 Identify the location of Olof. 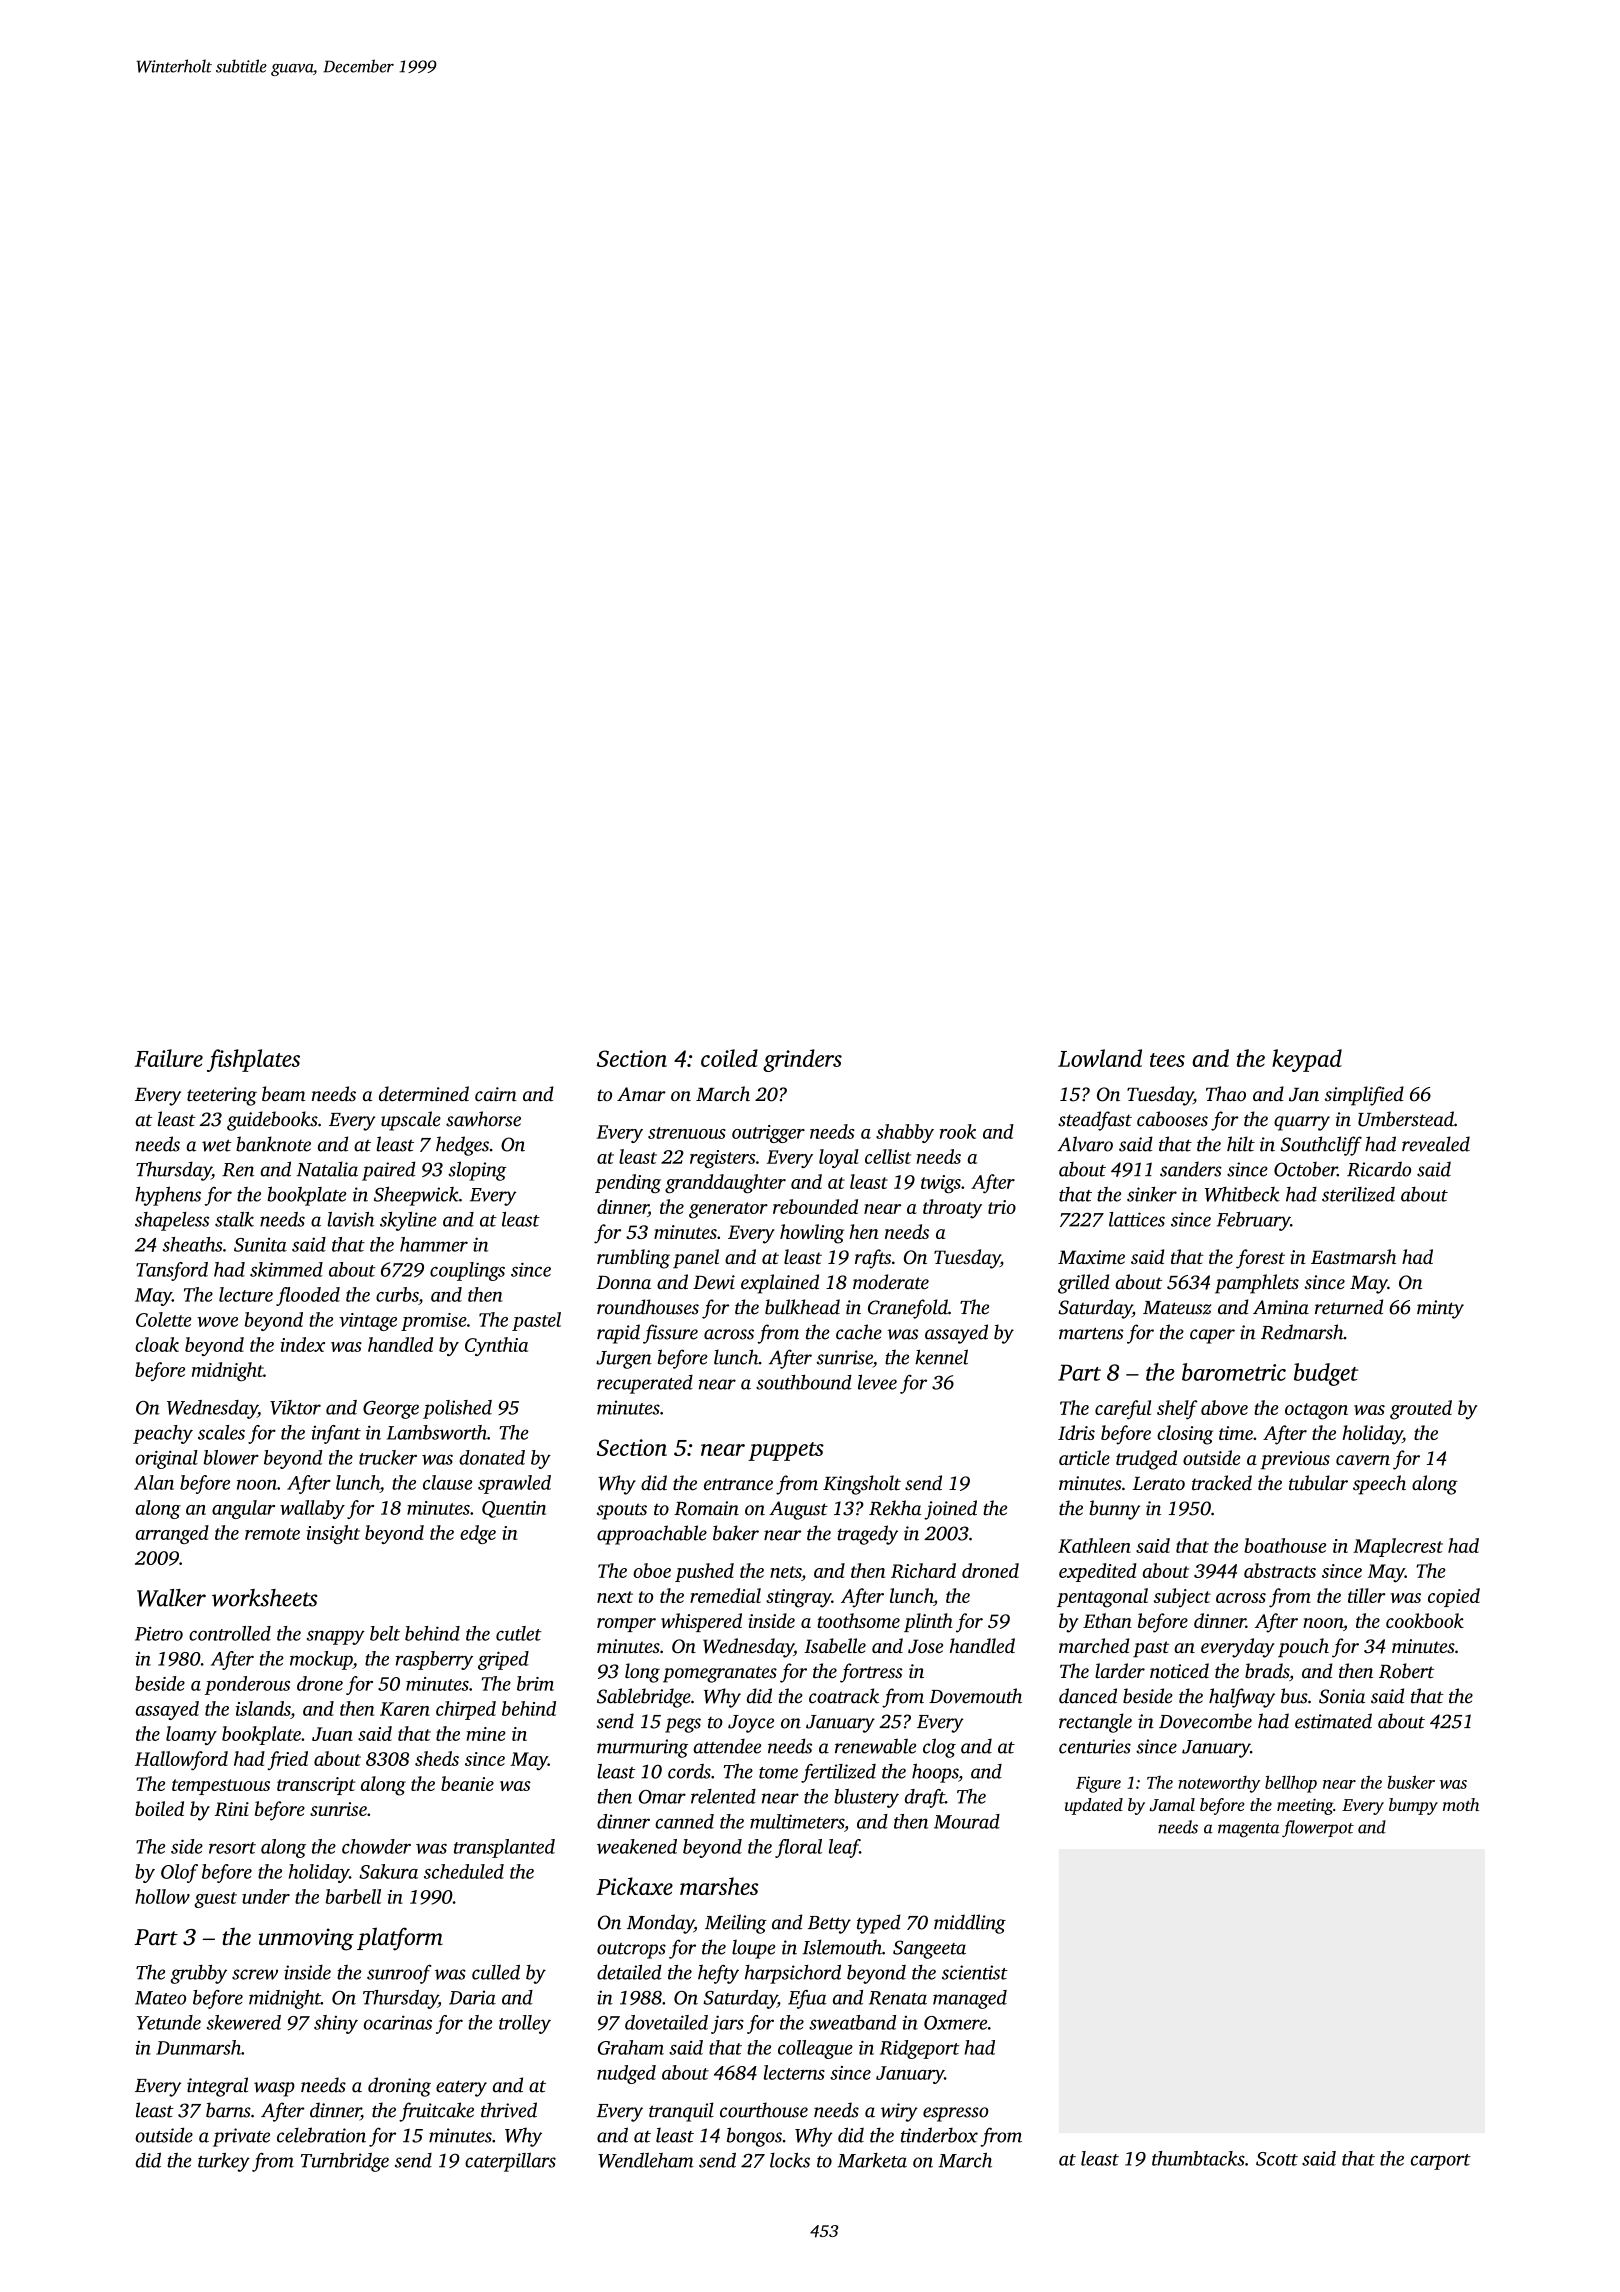
(179, 1873).
